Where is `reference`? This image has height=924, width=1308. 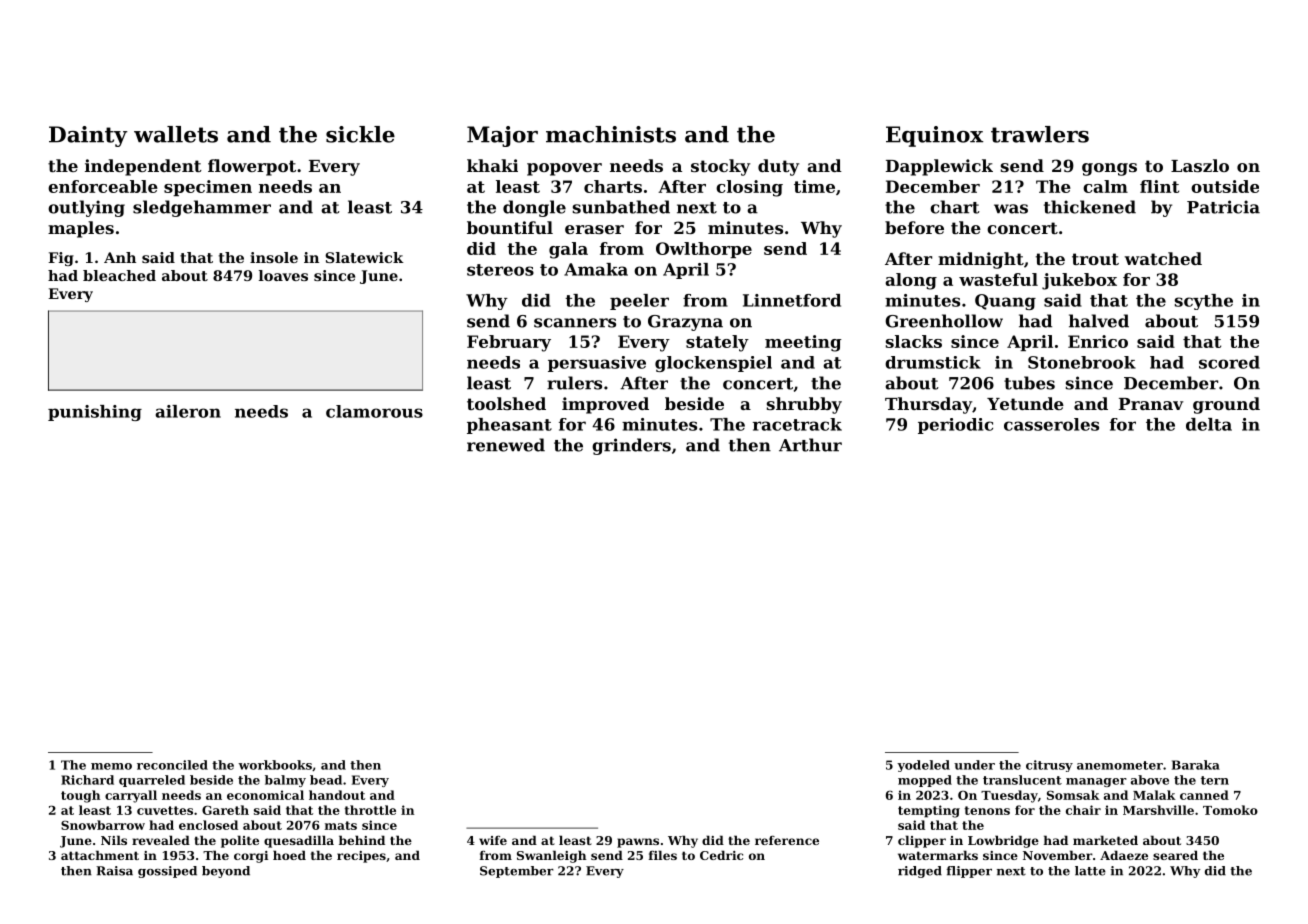
reference is located at coordinates (787, 840).
